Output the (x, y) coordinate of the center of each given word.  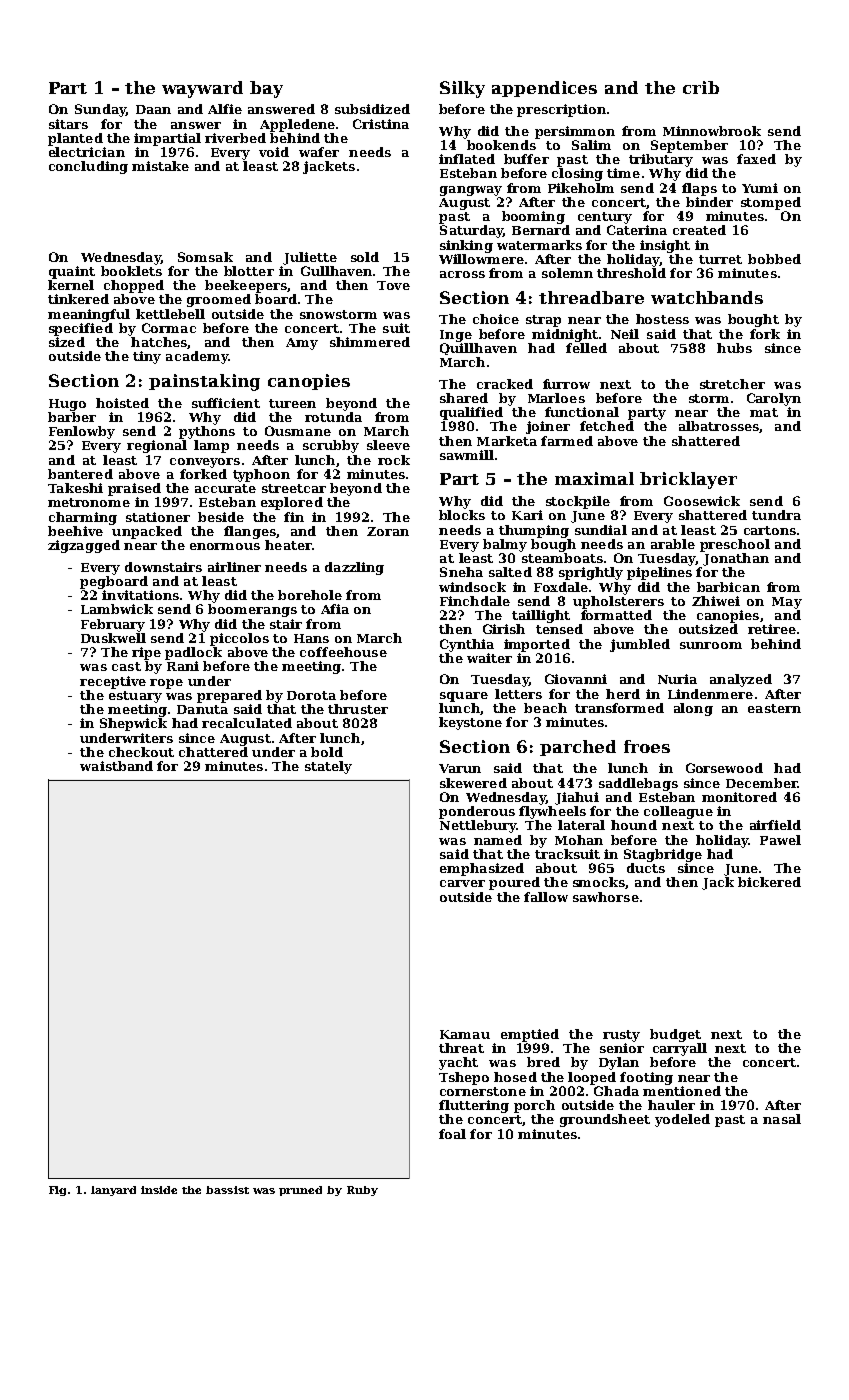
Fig (57, 1191)
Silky (462, 89)
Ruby (362, 1191)
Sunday (100, 110)
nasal (782, 1119)
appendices (544, 89)
